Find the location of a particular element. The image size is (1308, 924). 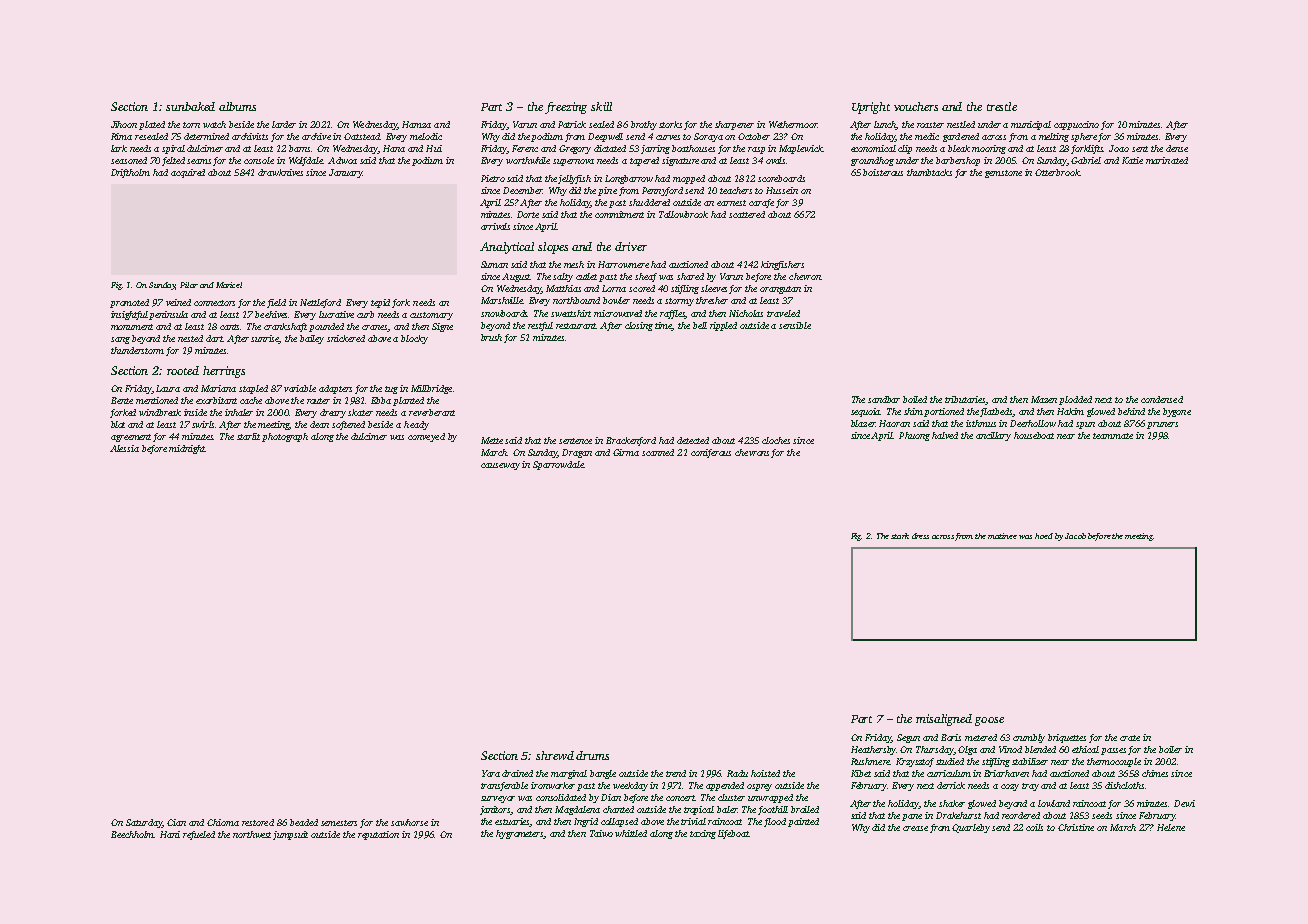

Driftholm is located at coordinates (130, 173).
